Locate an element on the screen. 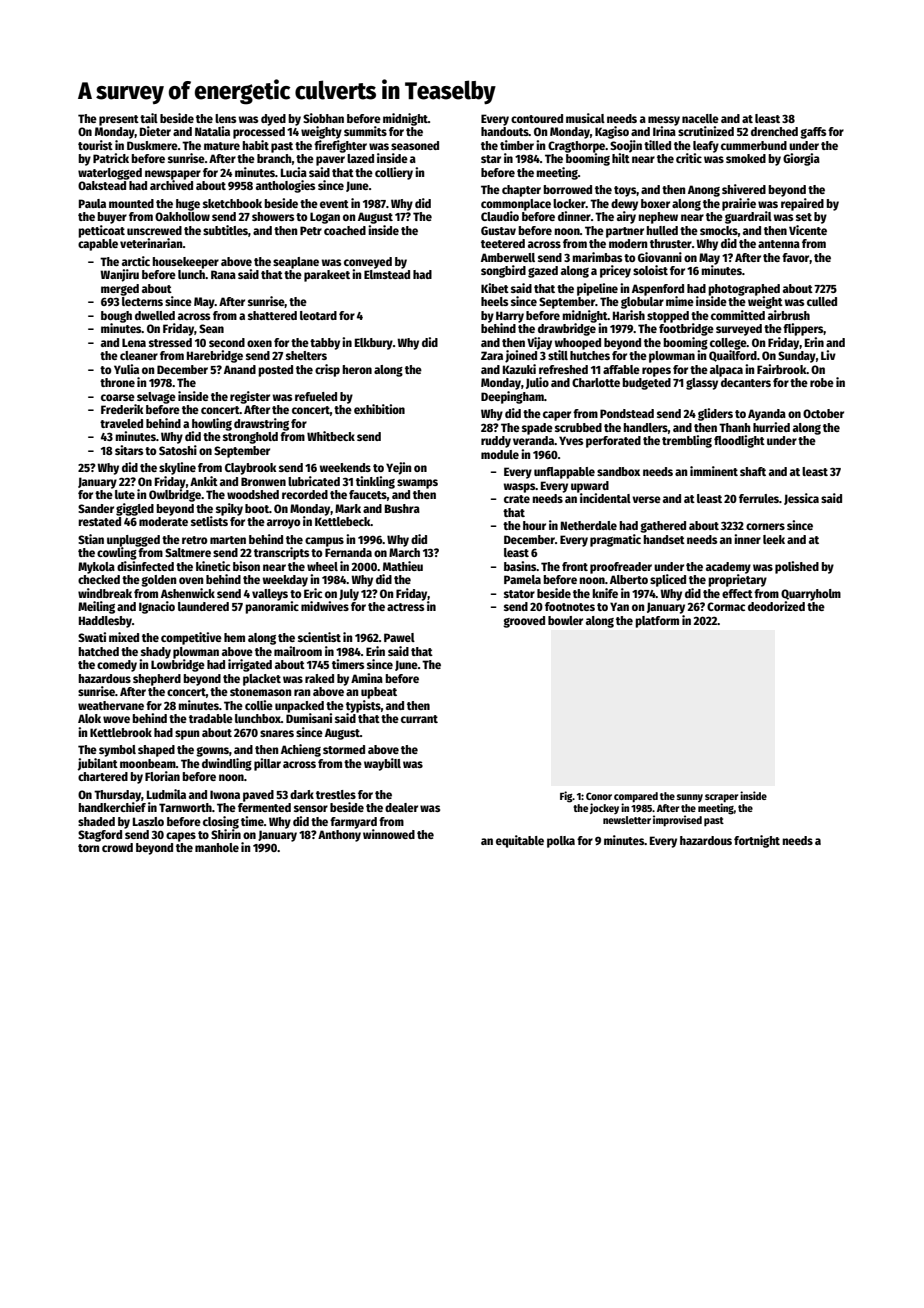 The height and width of the screenshot is (1308, 924). setlists is located at coordinates (209, 521).
